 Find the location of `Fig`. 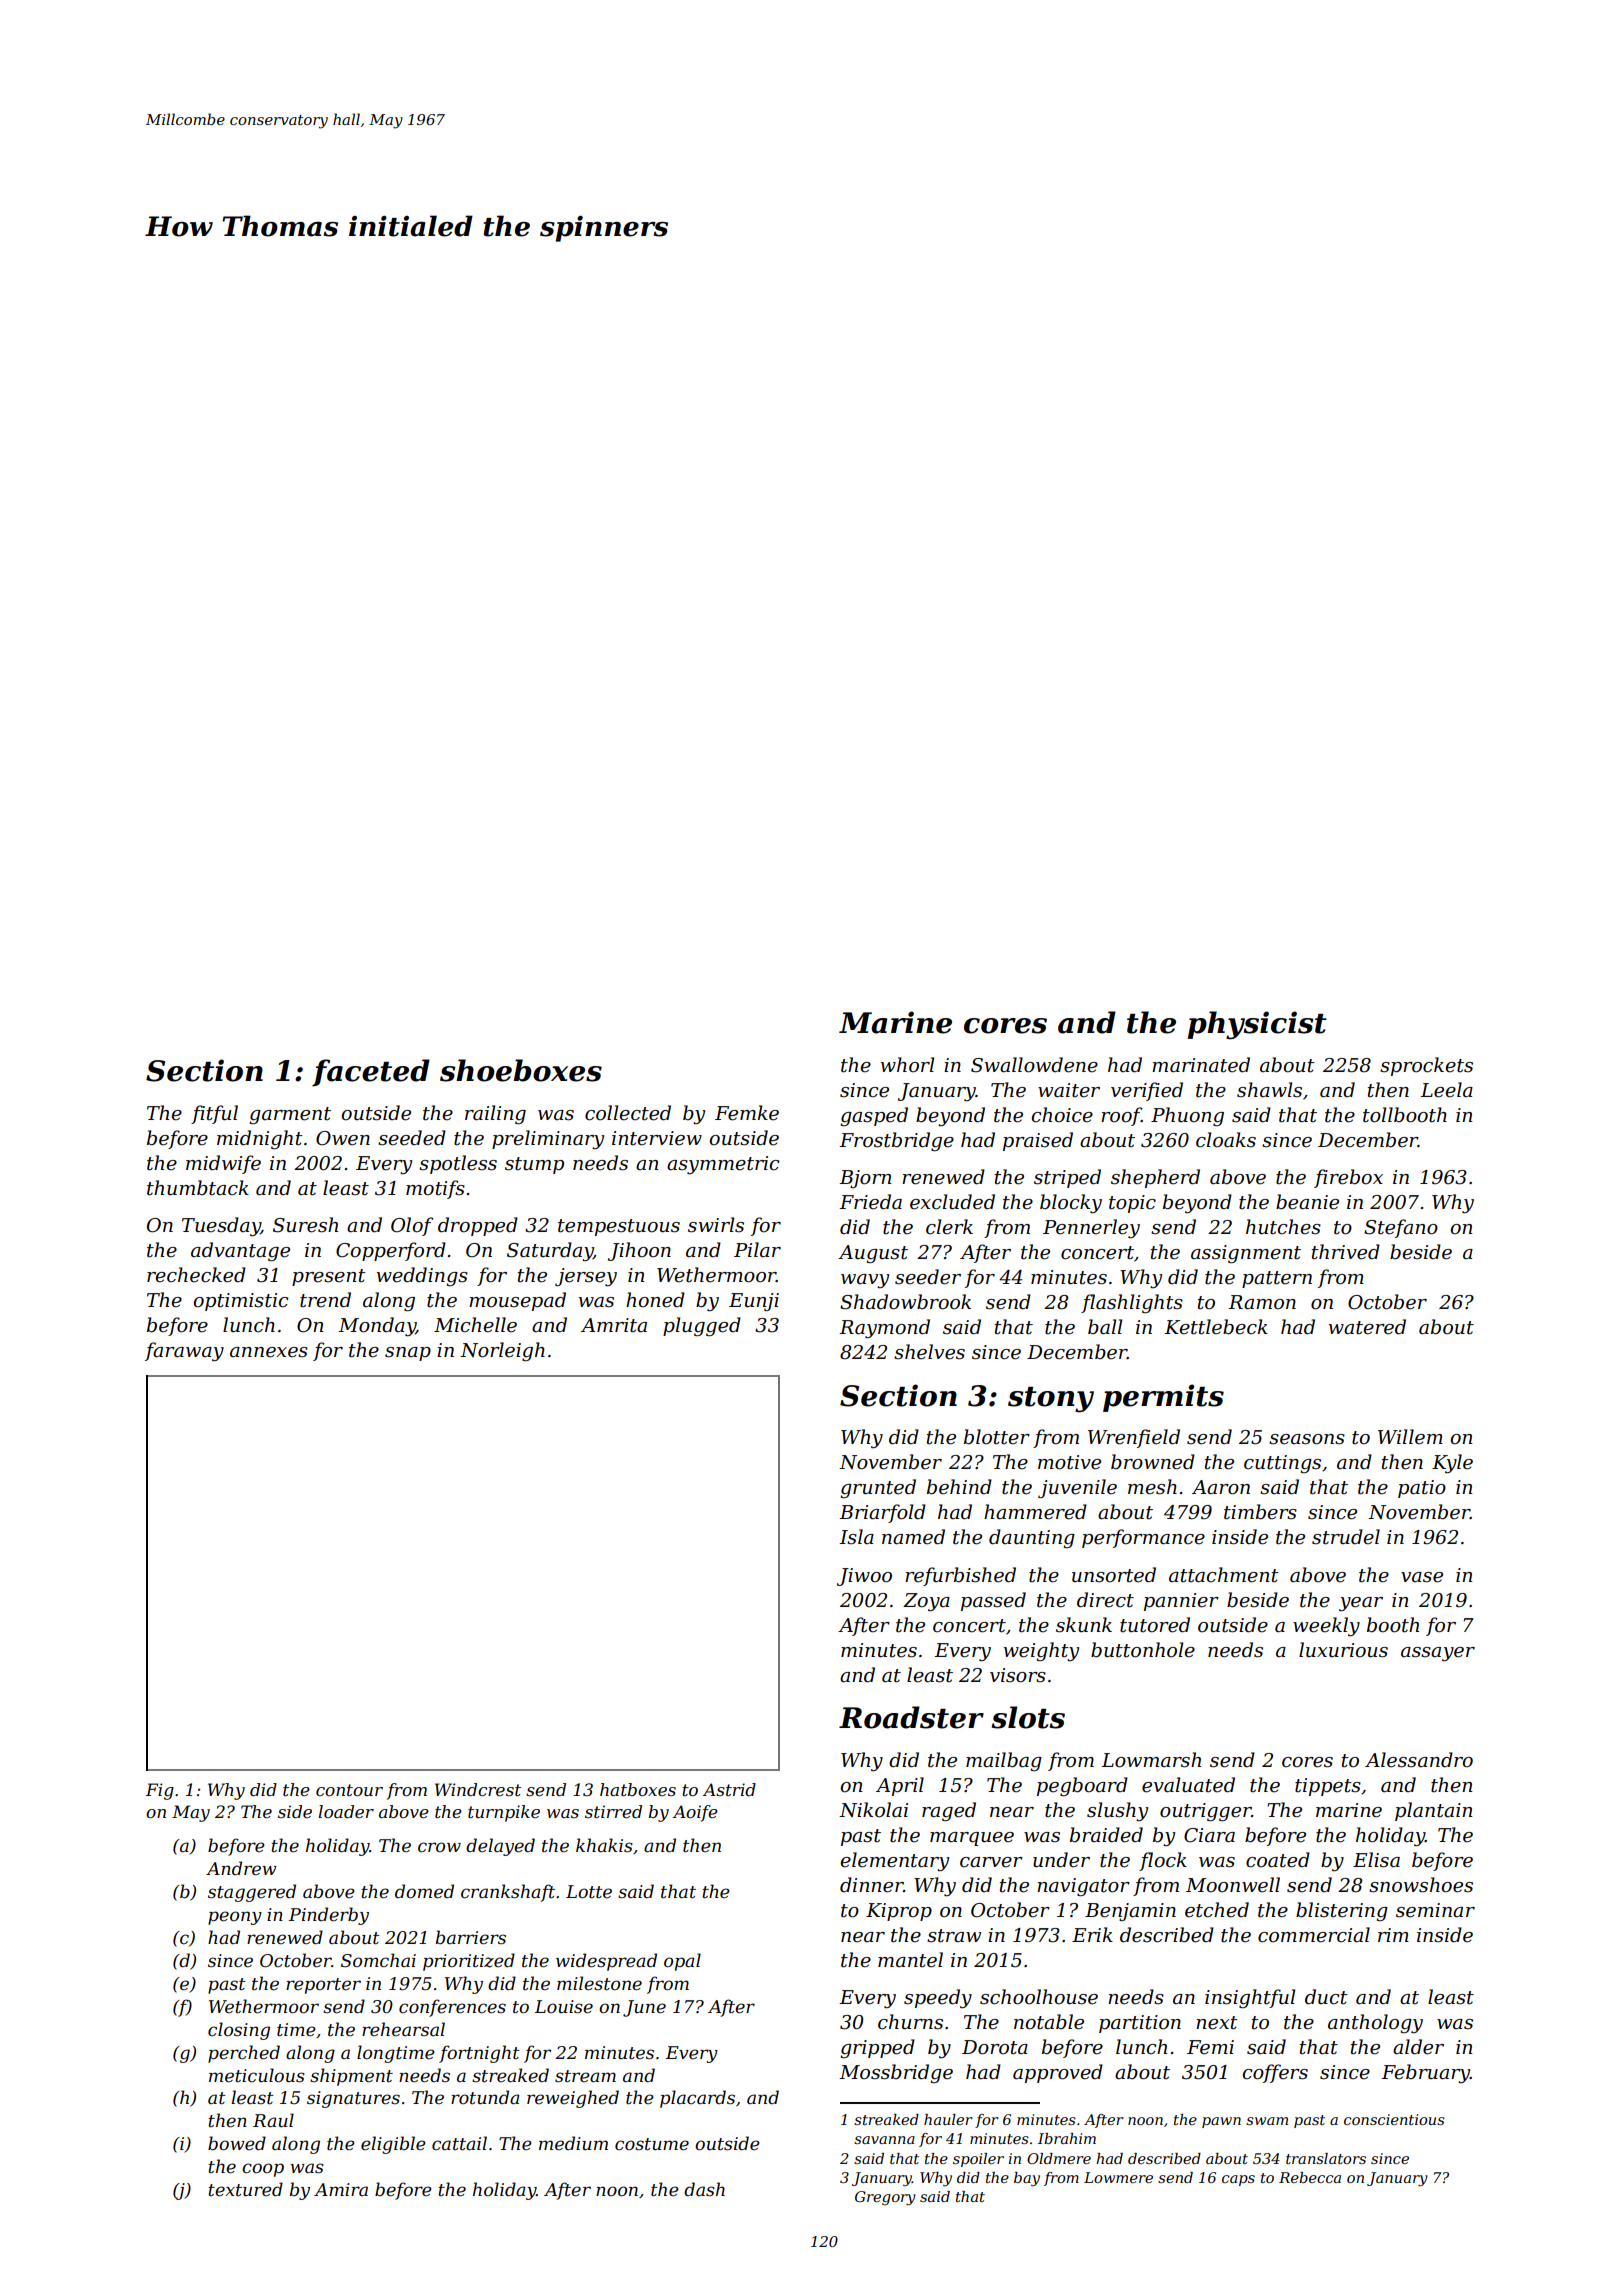

Fig is located at coordinates (160, 1791).
